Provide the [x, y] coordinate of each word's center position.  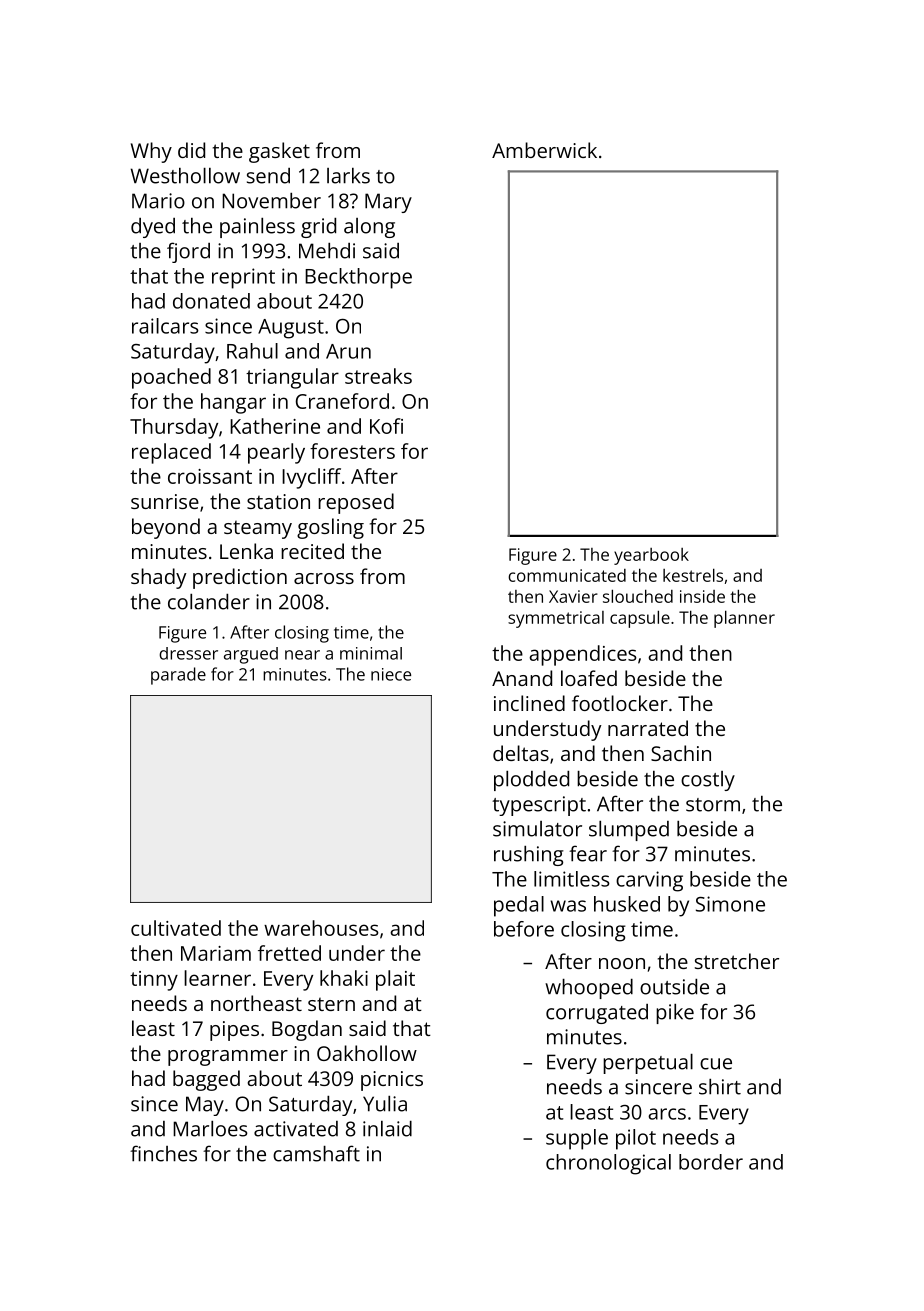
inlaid [387, 1129]
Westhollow [185, 176]
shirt [720, 1087]
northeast [256, 1003]
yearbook [651, 556]
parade [178, 676]
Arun [348, 351]
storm [713, 805]
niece [391, 674]
